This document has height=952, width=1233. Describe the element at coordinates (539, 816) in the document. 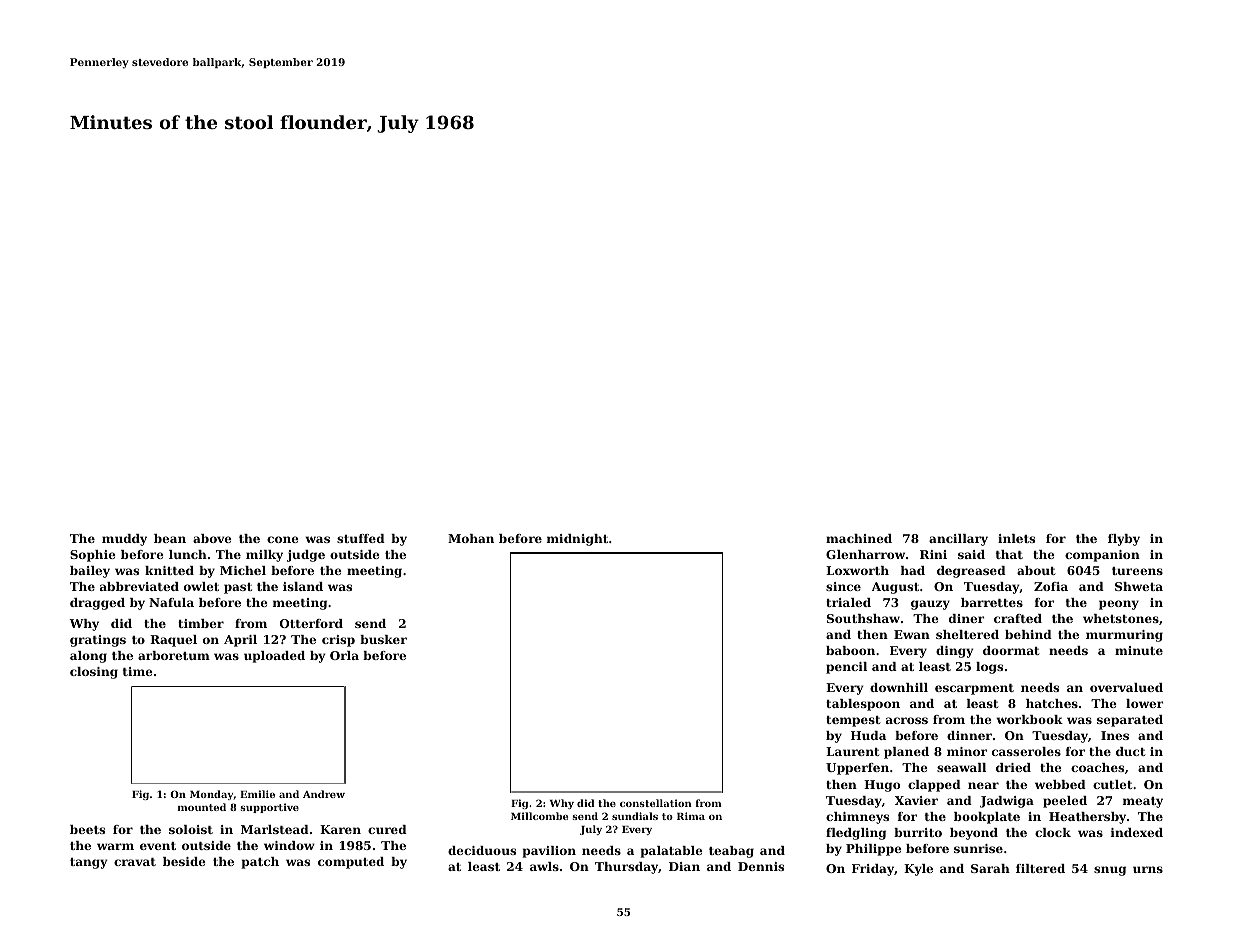

I see `Millcombe` at that location.
